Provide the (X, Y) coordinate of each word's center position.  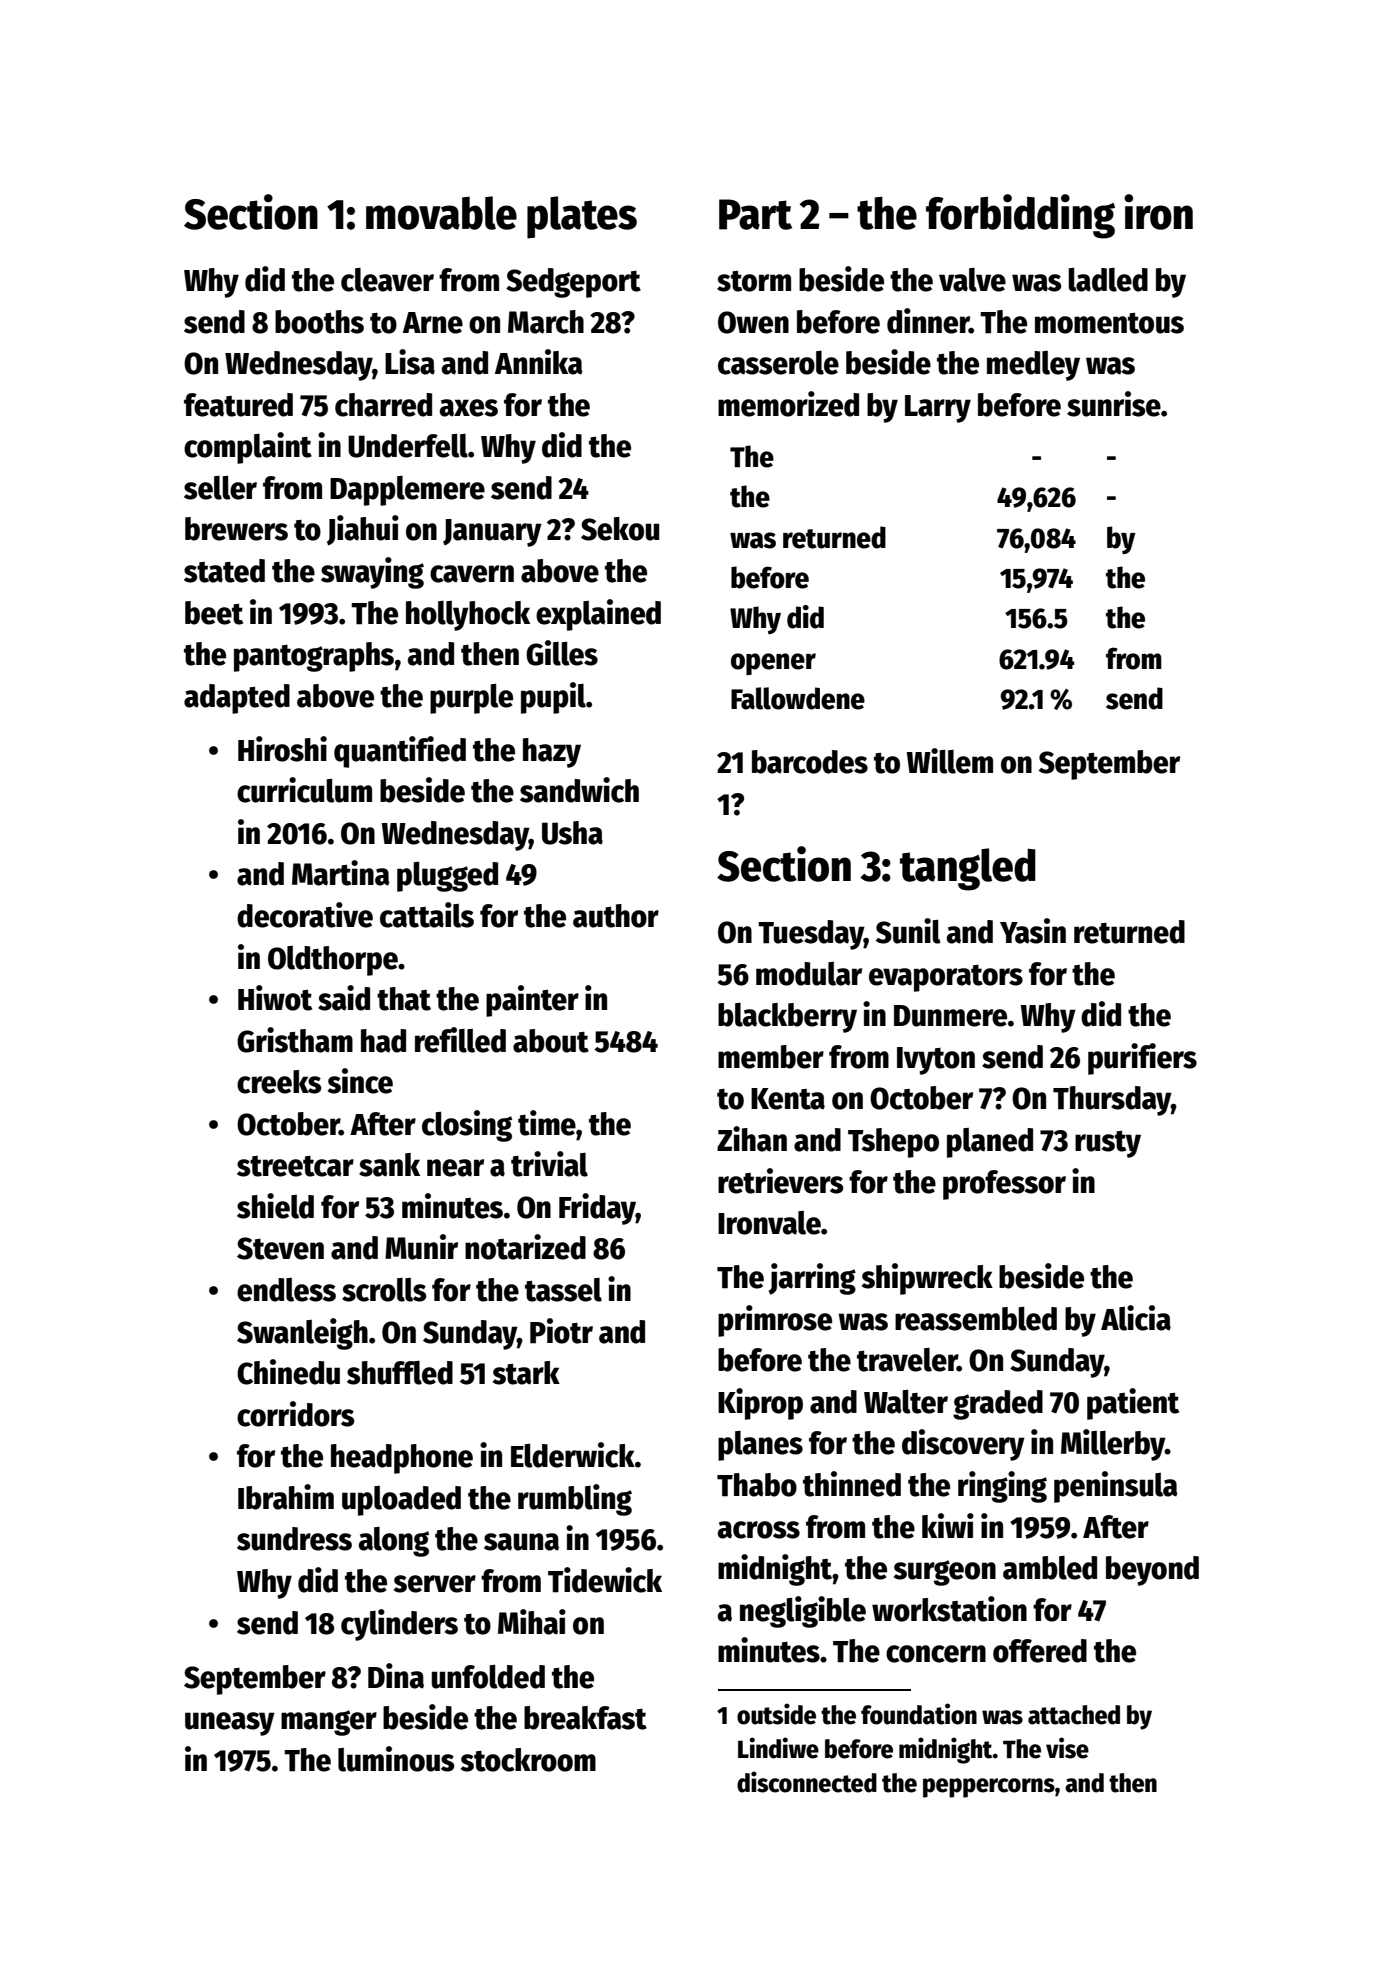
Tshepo (893, 1143)
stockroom (528, 1760)
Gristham (295, 1040)
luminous (396, 1759)
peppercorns (989, 1788)
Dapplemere (407, 491)
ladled (1108, 280)
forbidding (1020, 216)
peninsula (1116, 1487)
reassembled (976, 1319)
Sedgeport (573, 283)
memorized (788, 404)
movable (441, 213)
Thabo (757, 1485)
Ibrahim (286, 1497)
